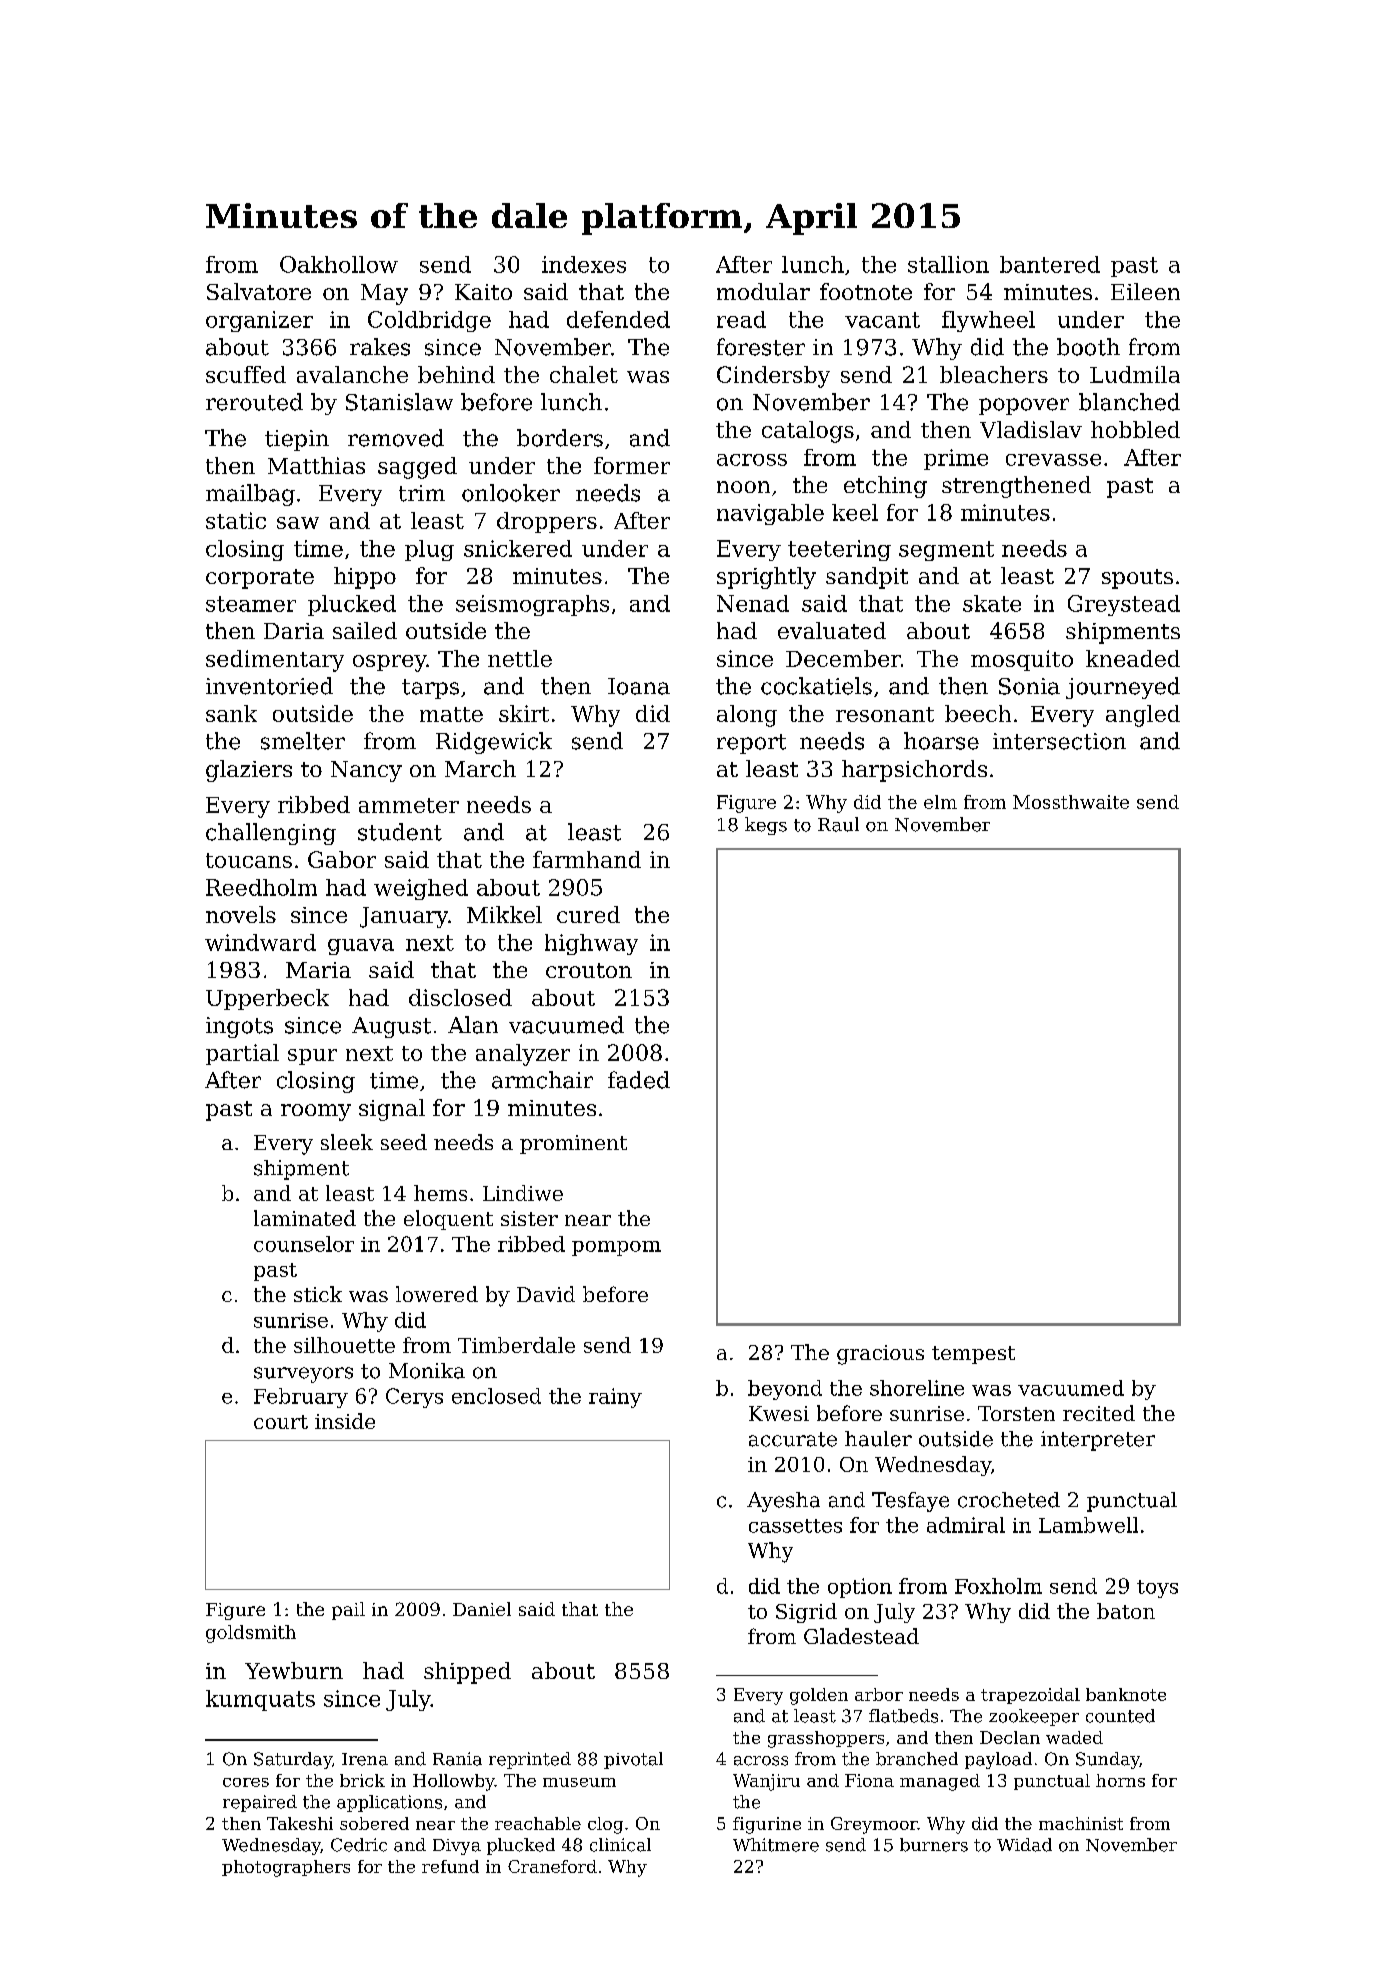  What do you see at coordinates (1099, 1413) in the screenshot?
I see `recited` at bounding box center [1099, 1413].
